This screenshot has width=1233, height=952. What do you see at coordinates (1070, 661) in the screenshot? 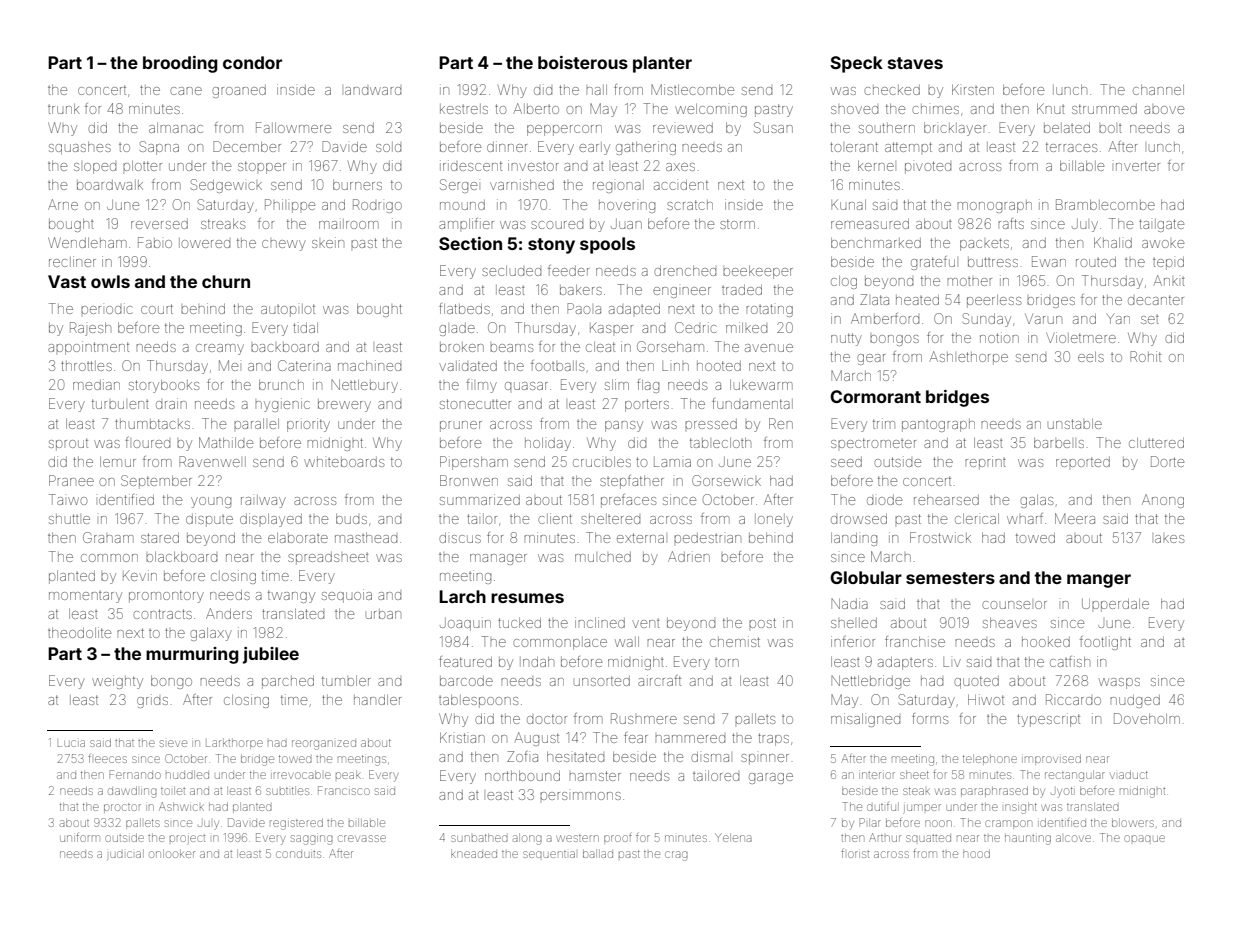
I see `catfish` at bounding box center [1070, 661].
